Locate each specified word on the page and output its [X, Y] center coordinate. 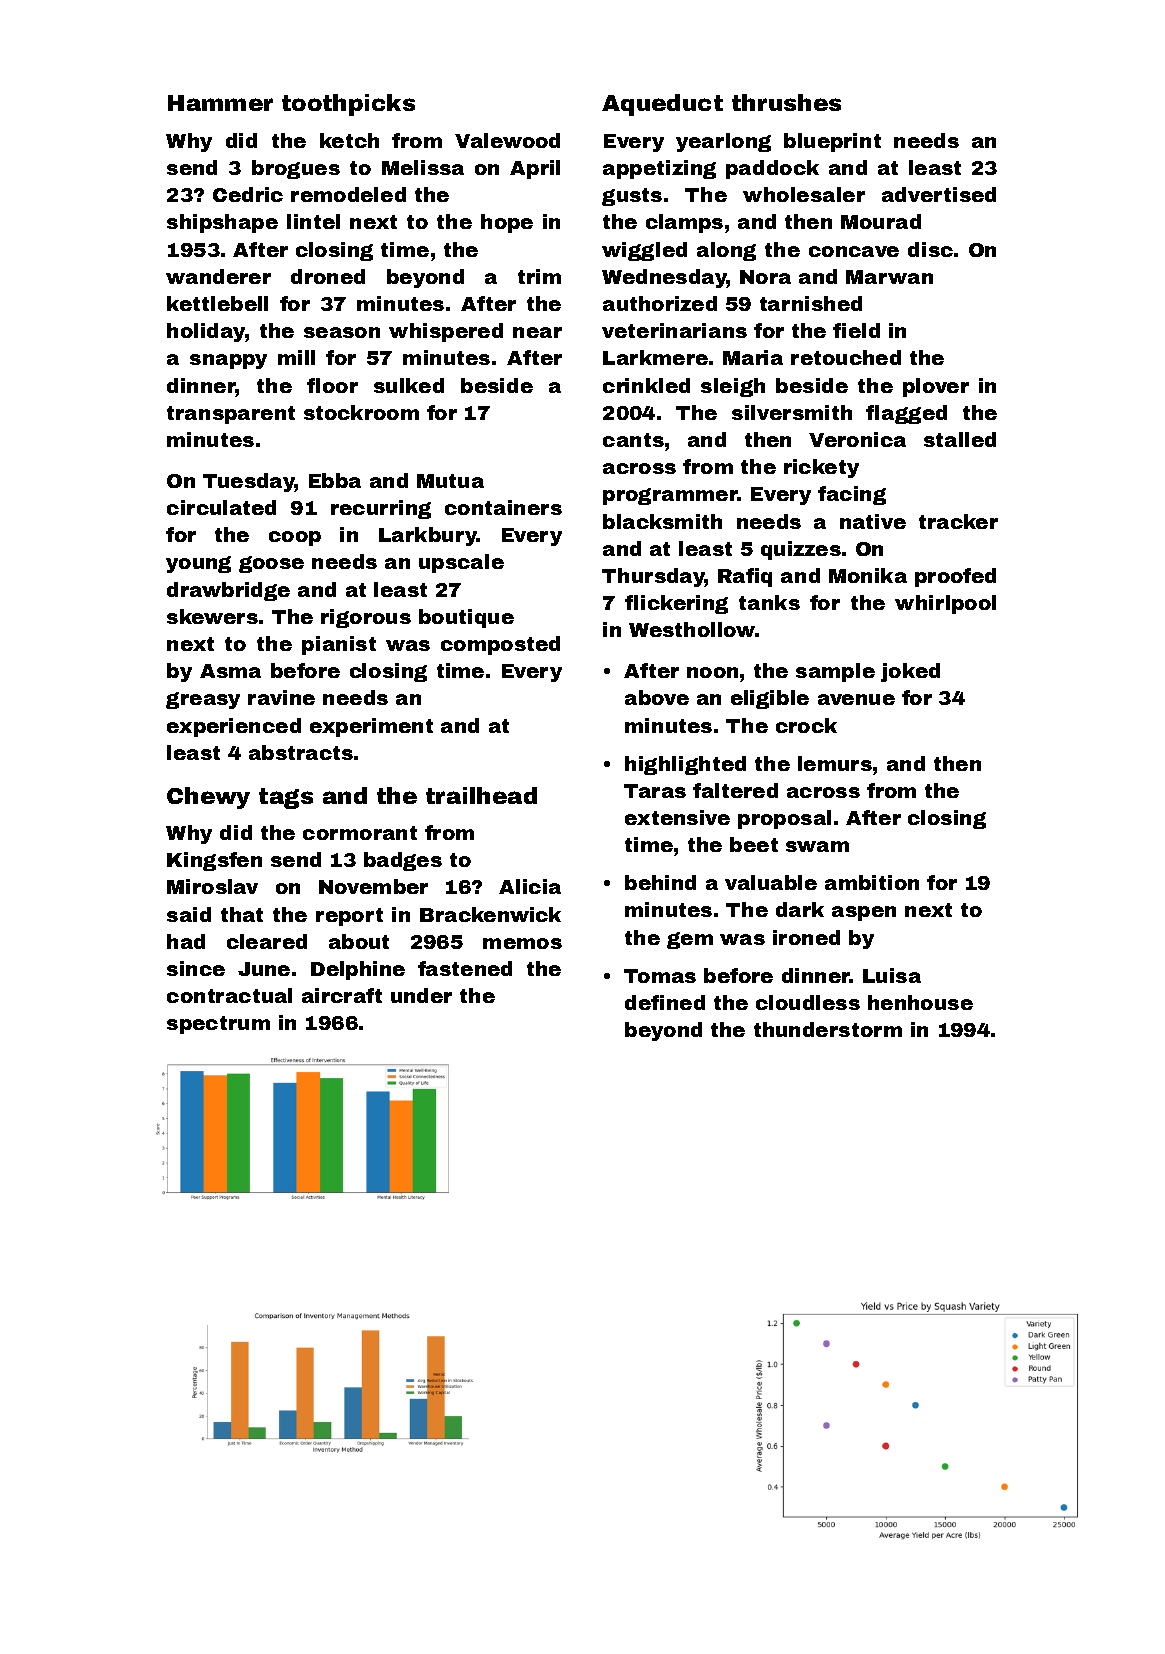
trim [539, 276]
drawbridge [228, 591]
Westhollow [692, 629]
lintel [313, 221]
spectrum [218, 1025]
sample [835, 672]
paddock [772, 169]
